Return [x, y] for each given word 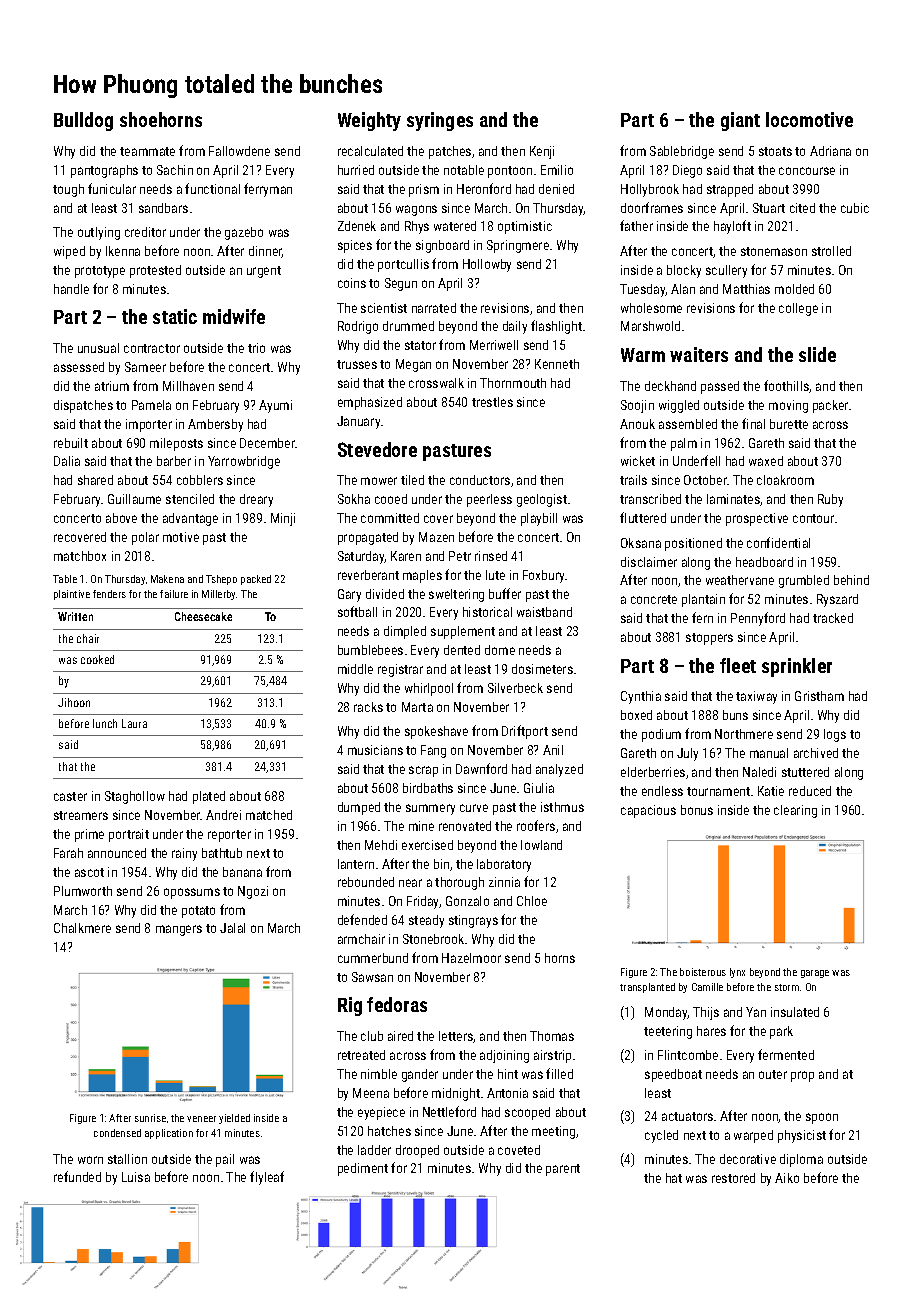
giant [740, 121]
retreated [361, 1055]
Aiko [787, 1178]
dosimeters [542, 669]
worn [90, 1160]
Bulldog [83, 121]
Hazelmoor [471, 958]
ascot [89, 872]
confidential [778, 542]
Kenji [542, 152]
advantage [190, 519]
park [781, 1032]
